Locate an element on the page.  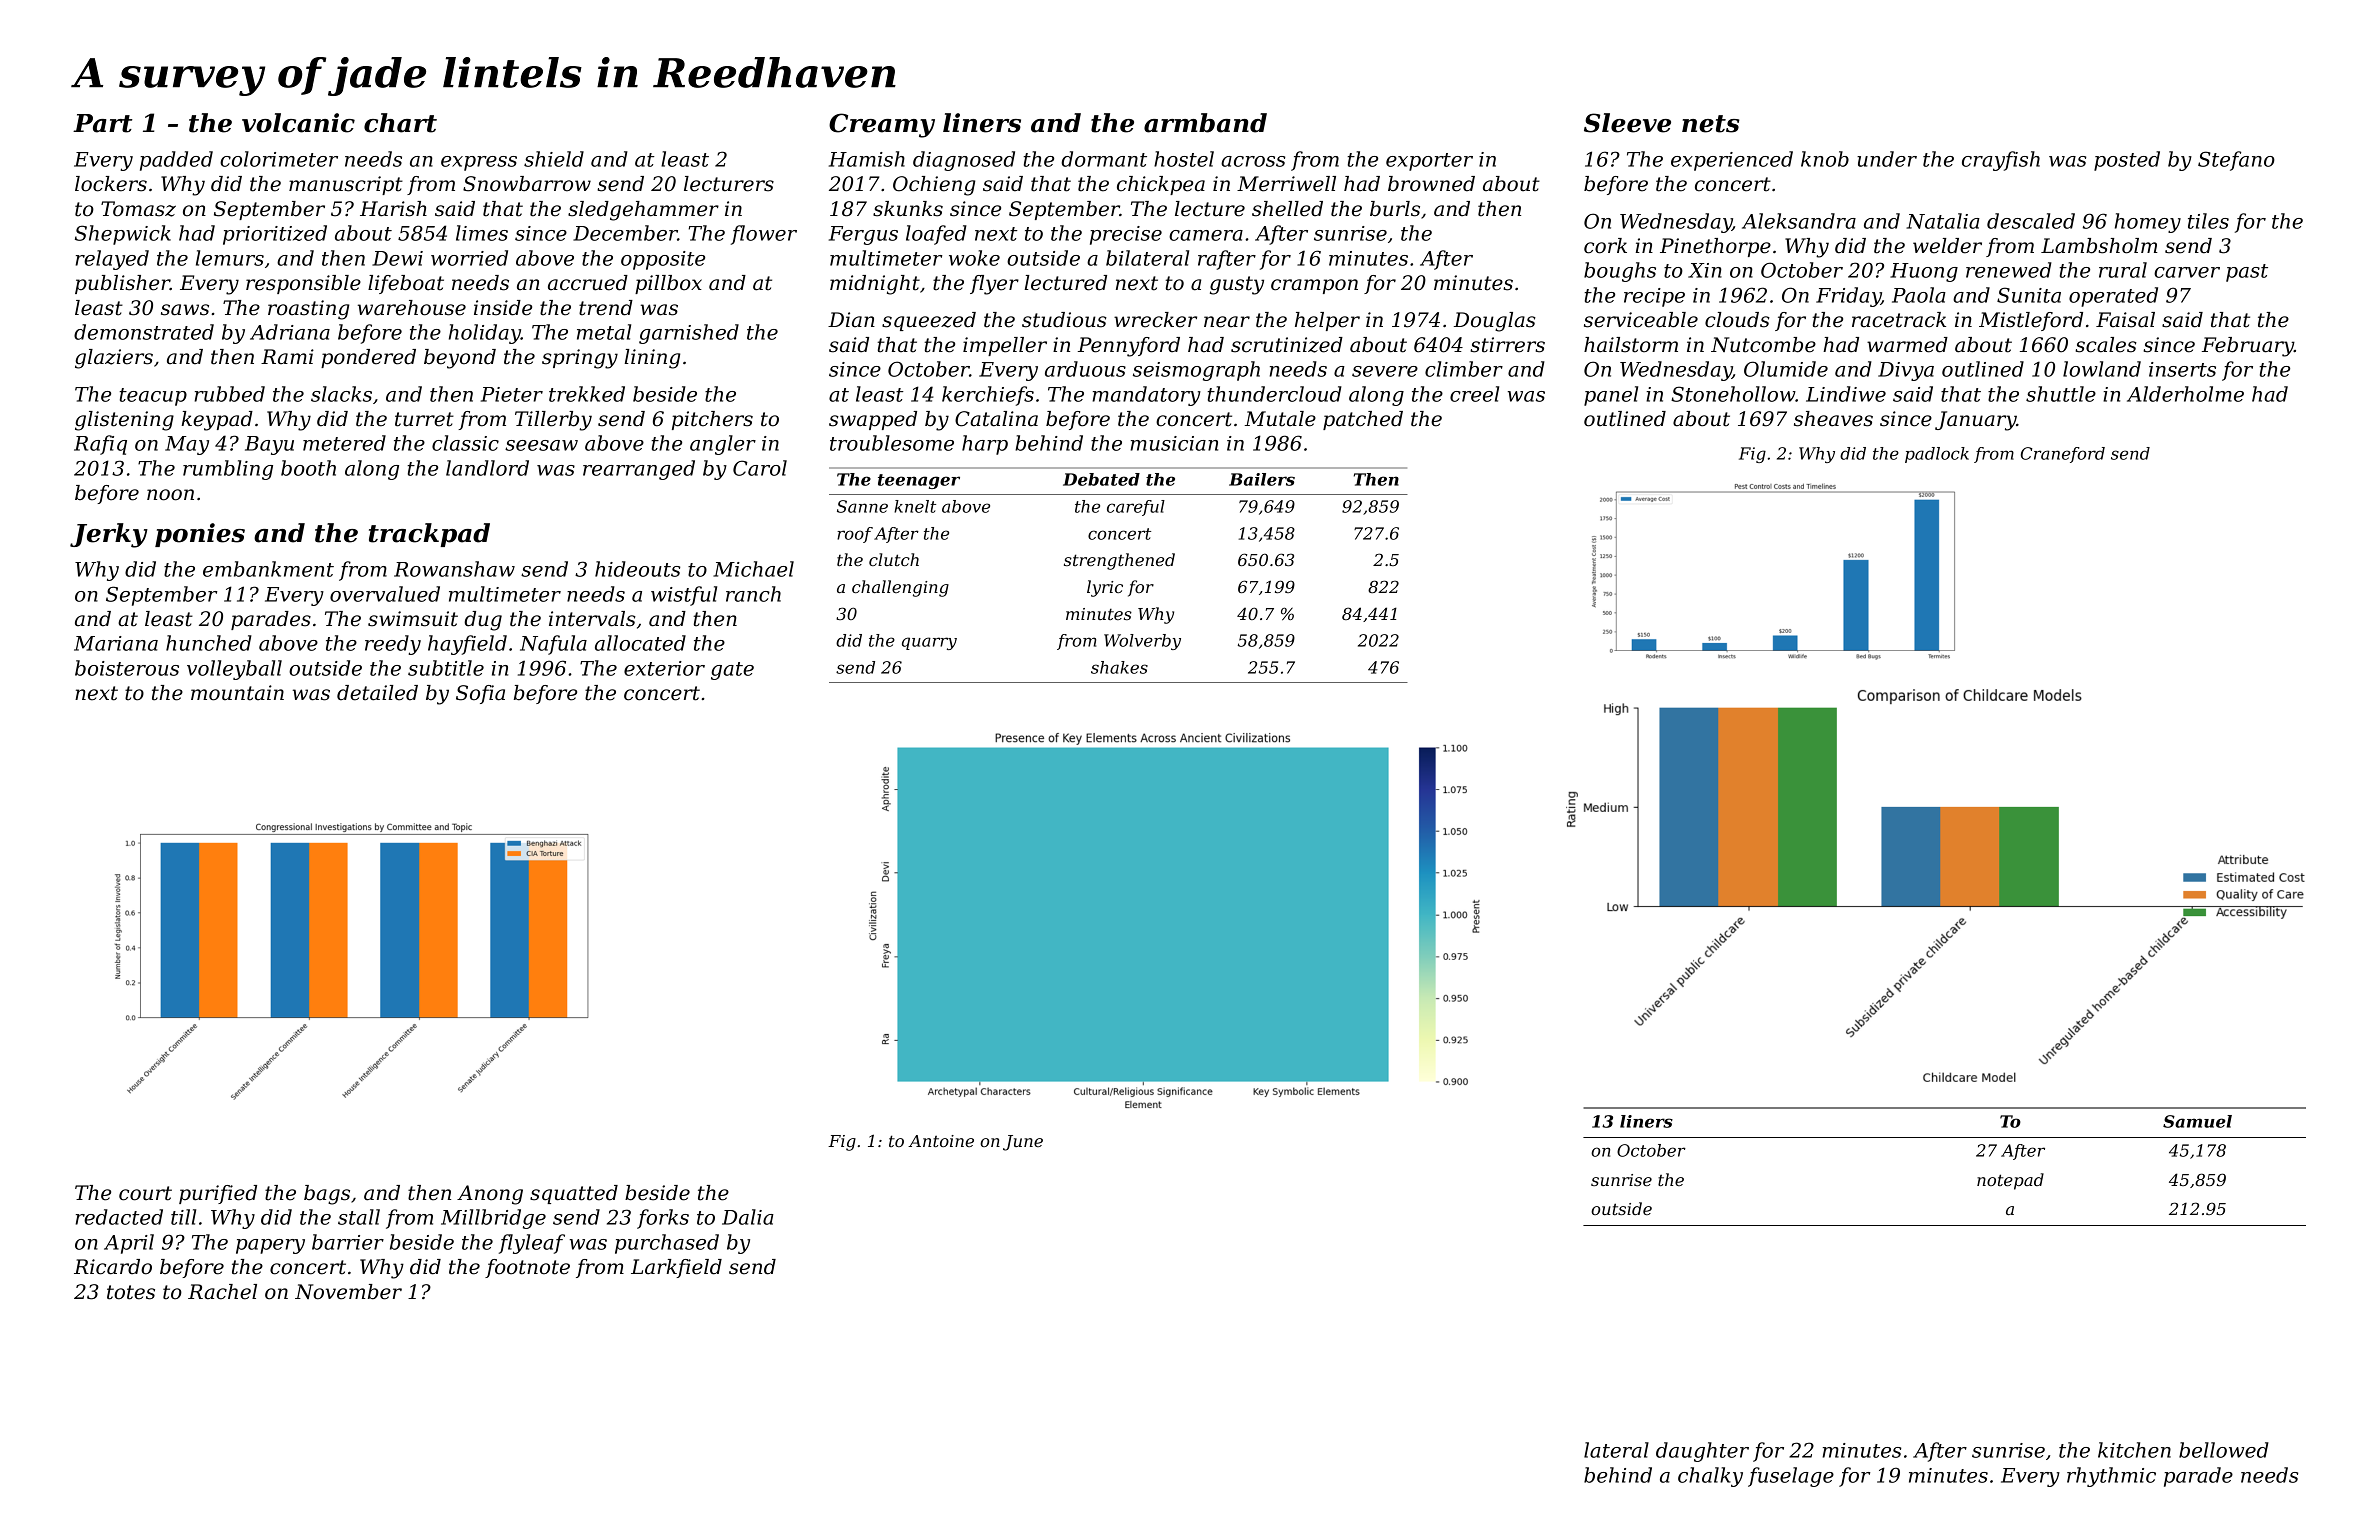
Creamy is located at coordinates (882, 125).
